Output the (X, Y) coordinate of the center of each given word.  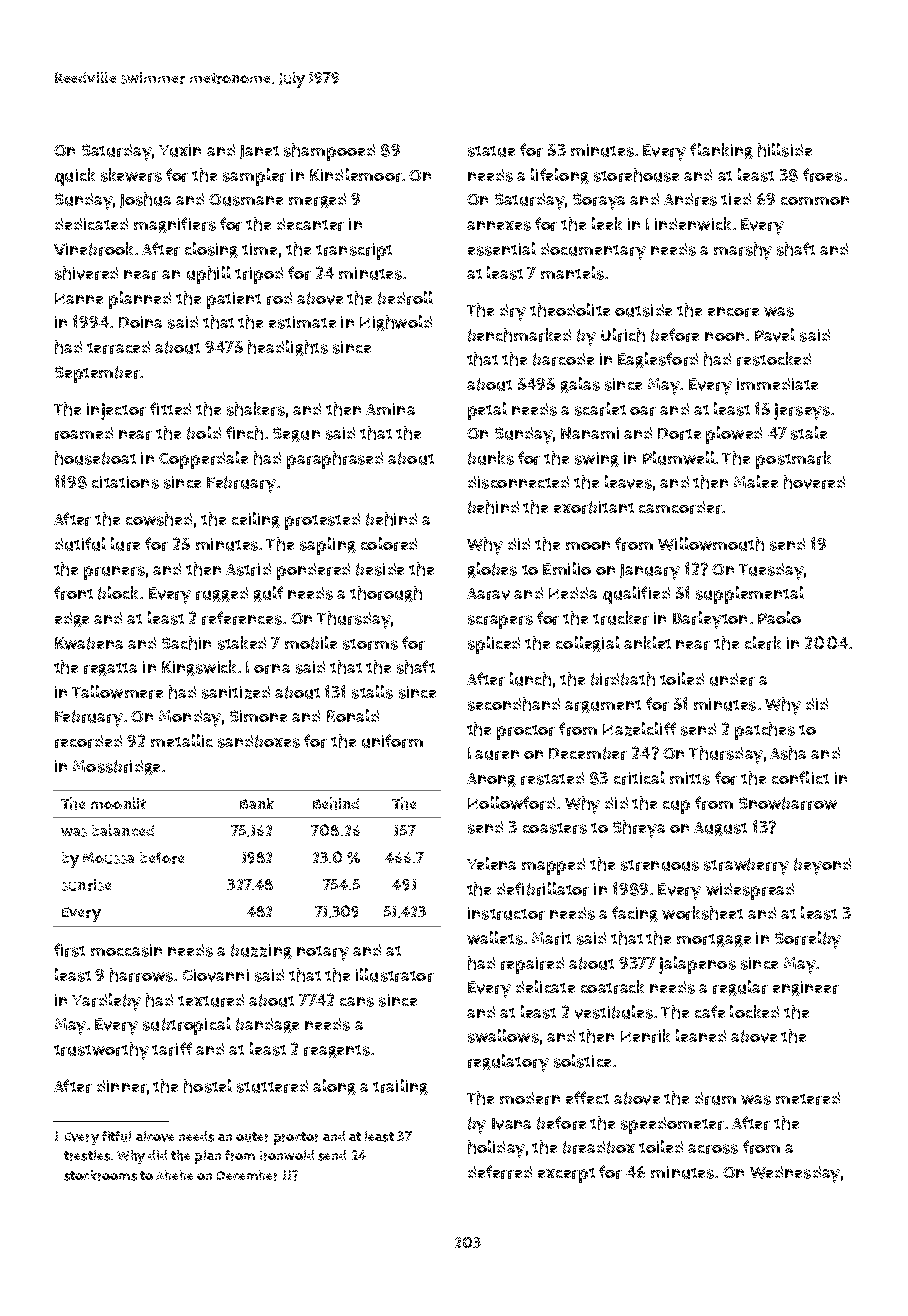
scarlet (600, 409)
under (732, 679)
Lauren (493, 753)
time (259, 249)
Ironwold (287, 1155)
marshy (743, 251)
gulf (268, 594)
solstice (582, 1061)
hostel (208, 1086)
